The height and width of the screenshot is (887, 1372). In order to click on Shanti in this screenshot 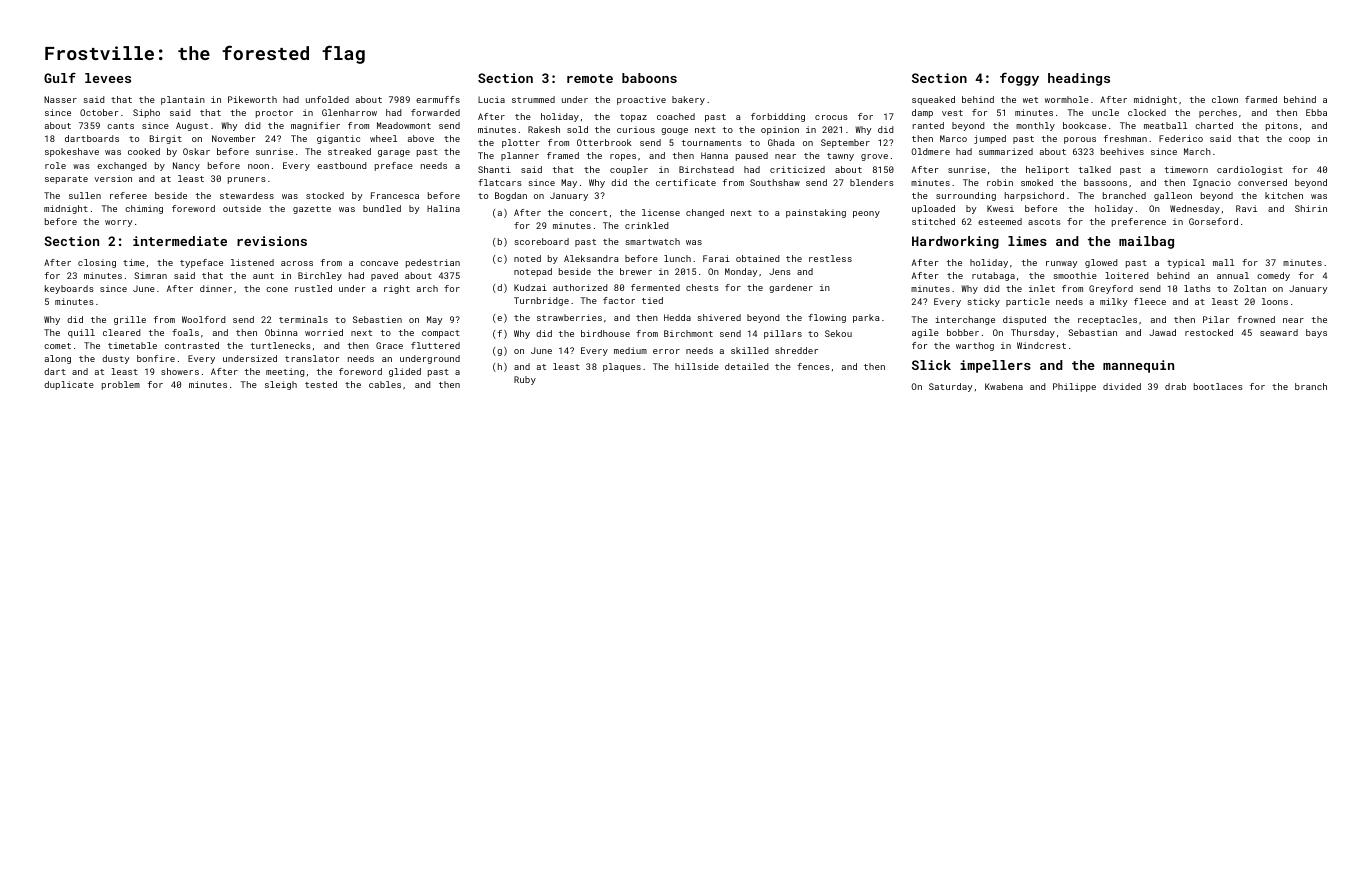, I will do `click(494, 169)`.
